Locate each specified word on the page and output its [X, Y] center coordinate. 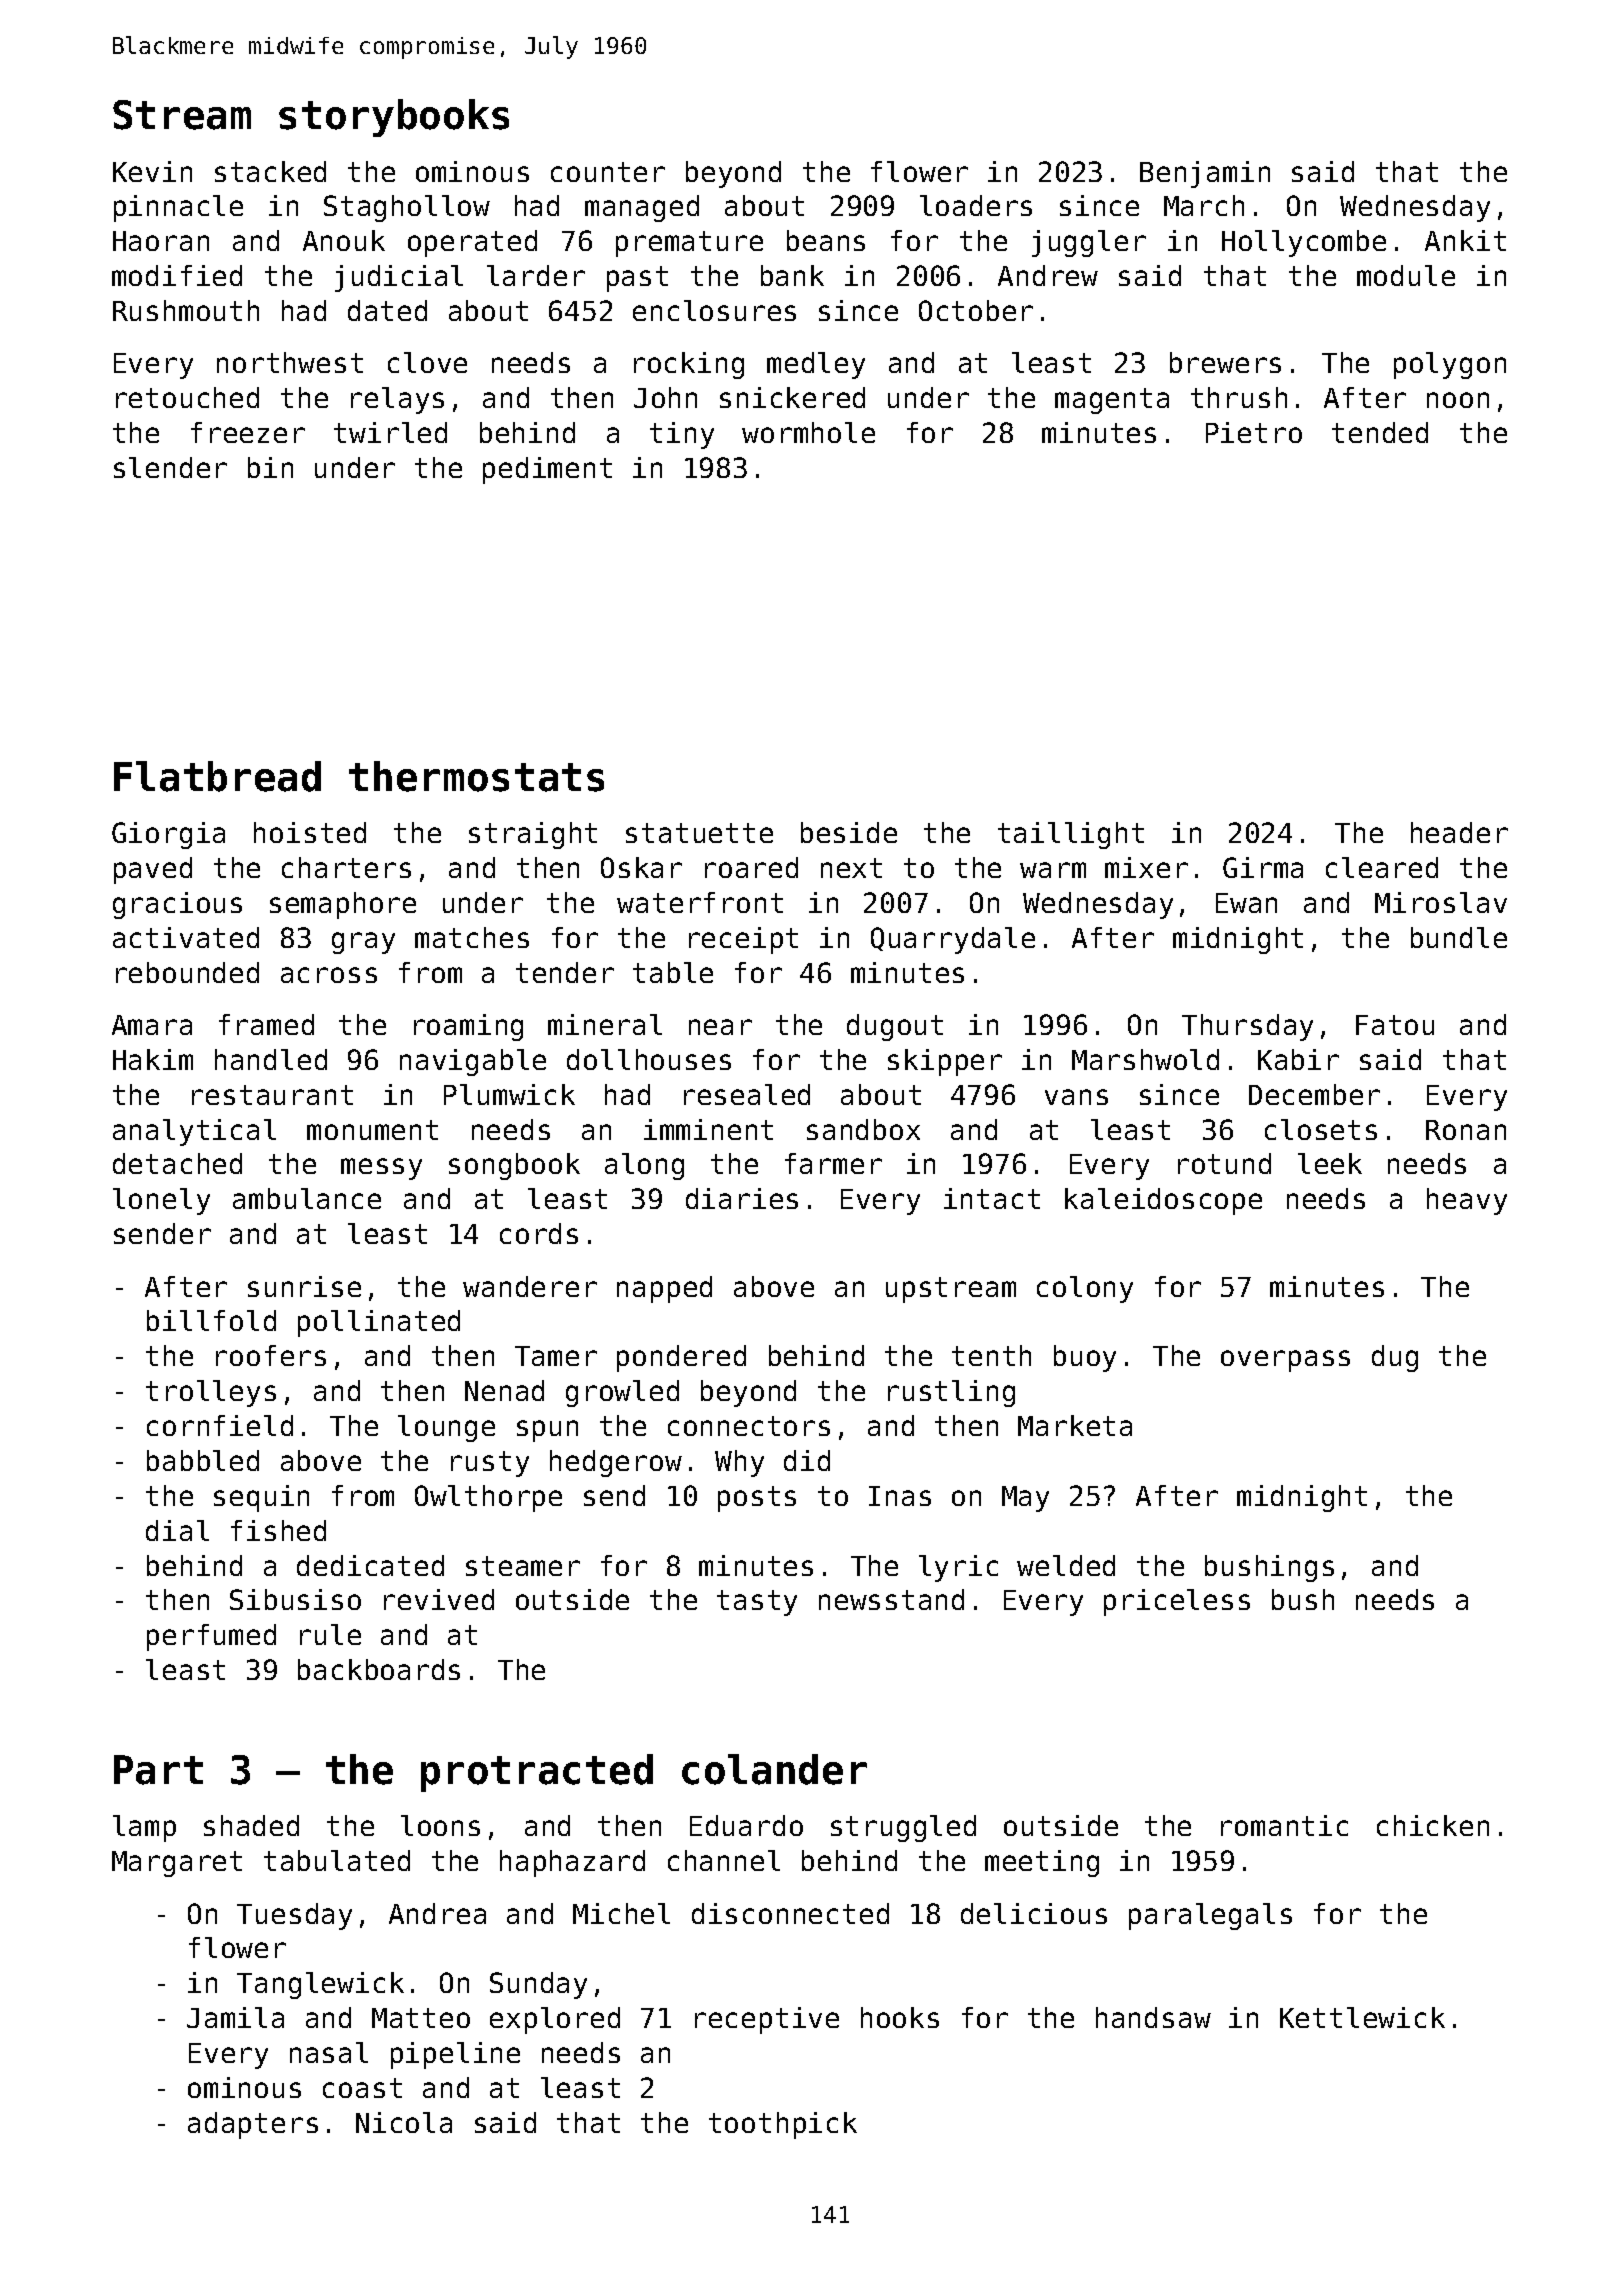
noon [1458, 400]
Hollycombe [1304, 243]
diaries [742, 1198]
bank [792, 275]
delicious [1034, 1913]
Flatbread [217, 776]
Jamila [235, 2017]
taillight [1071, 835]
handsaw [1153, 2017]
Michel [621, 1913]
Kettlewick [1362, 2017]
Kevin [152, 171]
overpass [1285, 1361]
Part [158, 1770]
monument [372, 1130]
